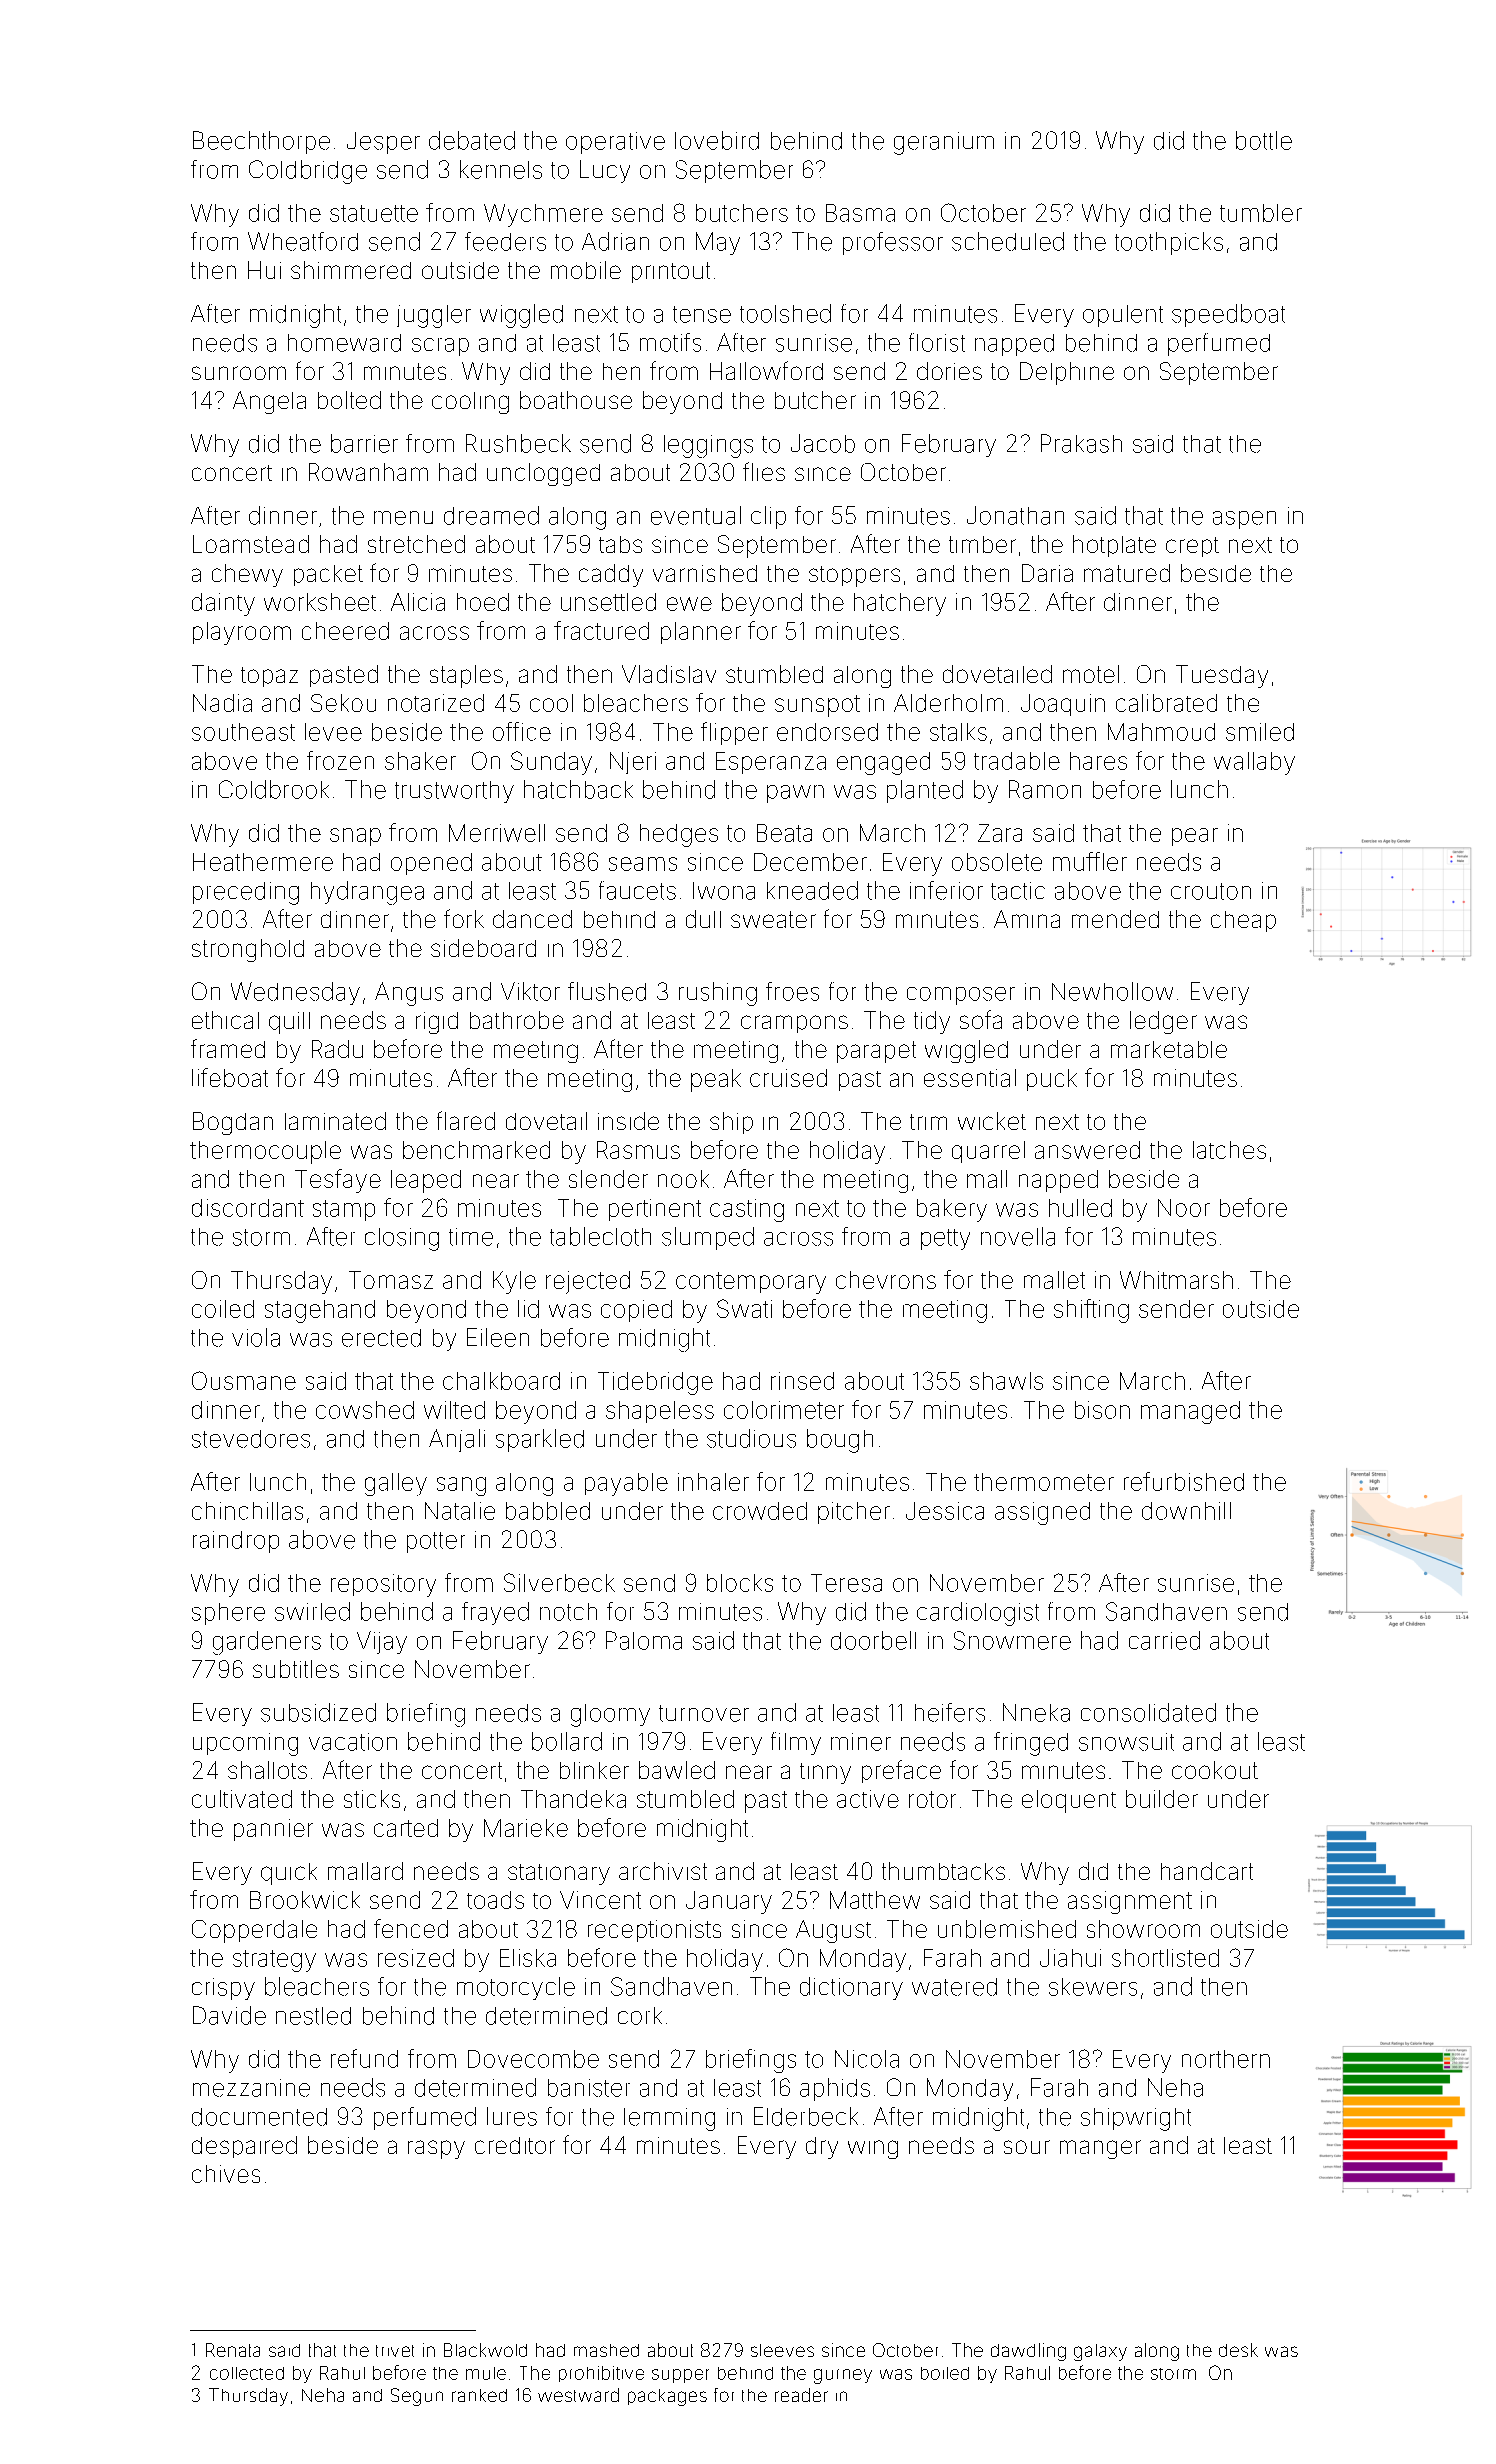 Image resolution: width=1496 pixels, height=2464 pixels. I want to click on Beechthorpe, so click(261, 142).
